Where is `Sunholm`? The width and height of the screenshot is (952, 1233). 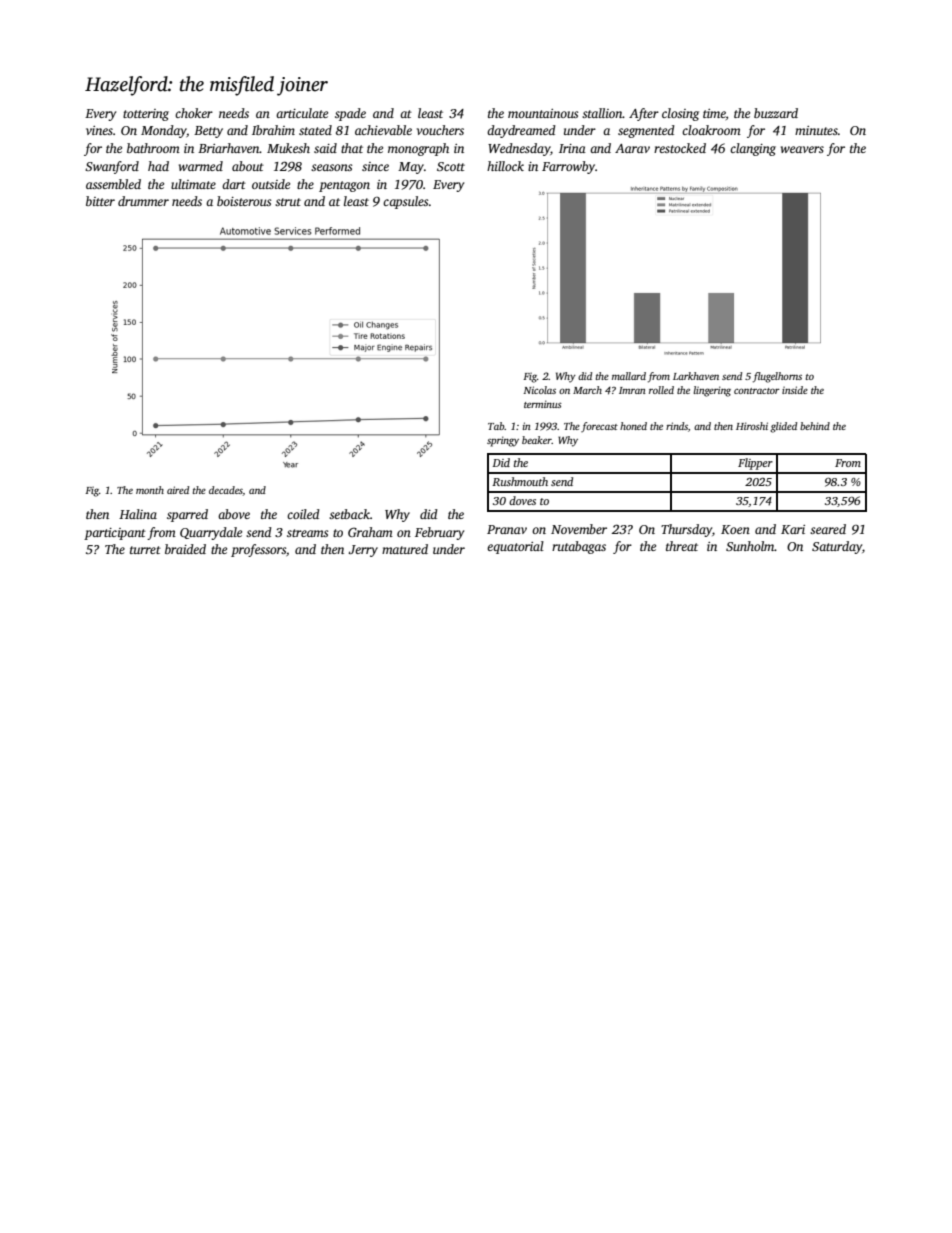 Sunholm is located at coordinates (750, 546).
